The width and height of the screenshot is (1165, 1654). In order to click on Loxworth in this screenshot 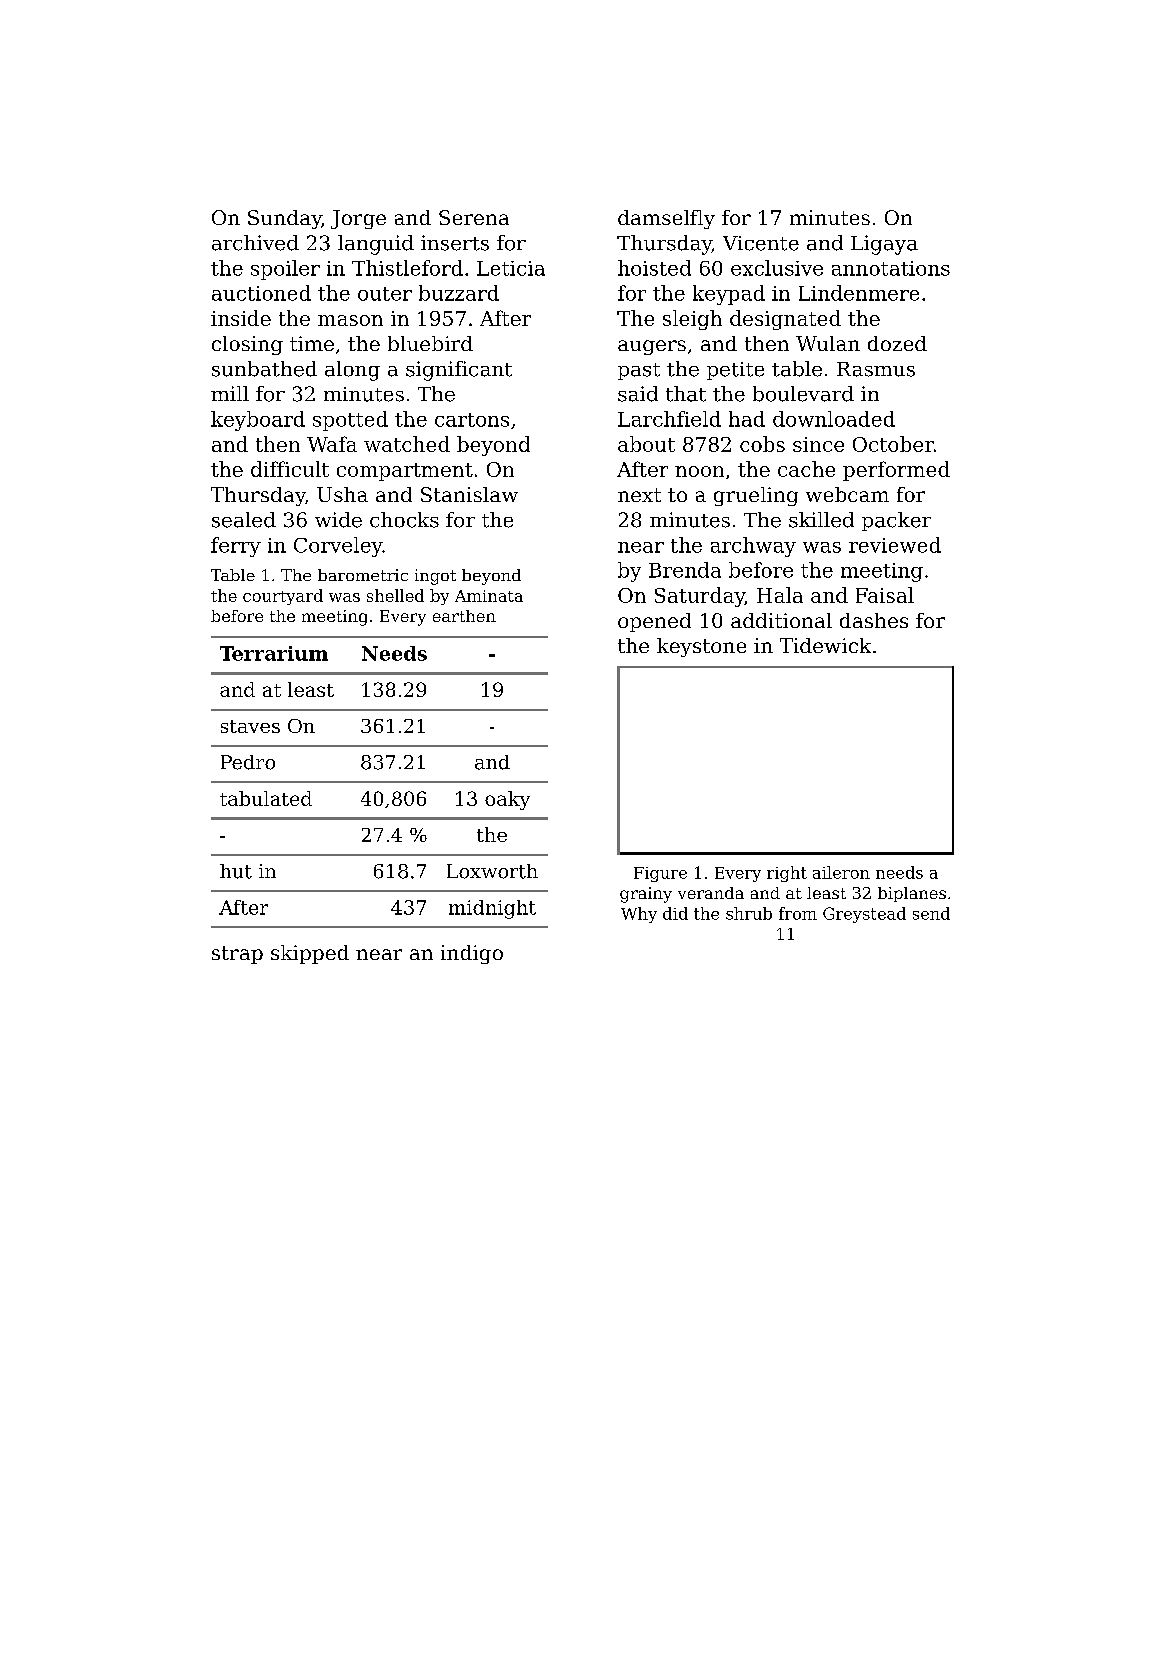, I will do `click(492, 871)`.
